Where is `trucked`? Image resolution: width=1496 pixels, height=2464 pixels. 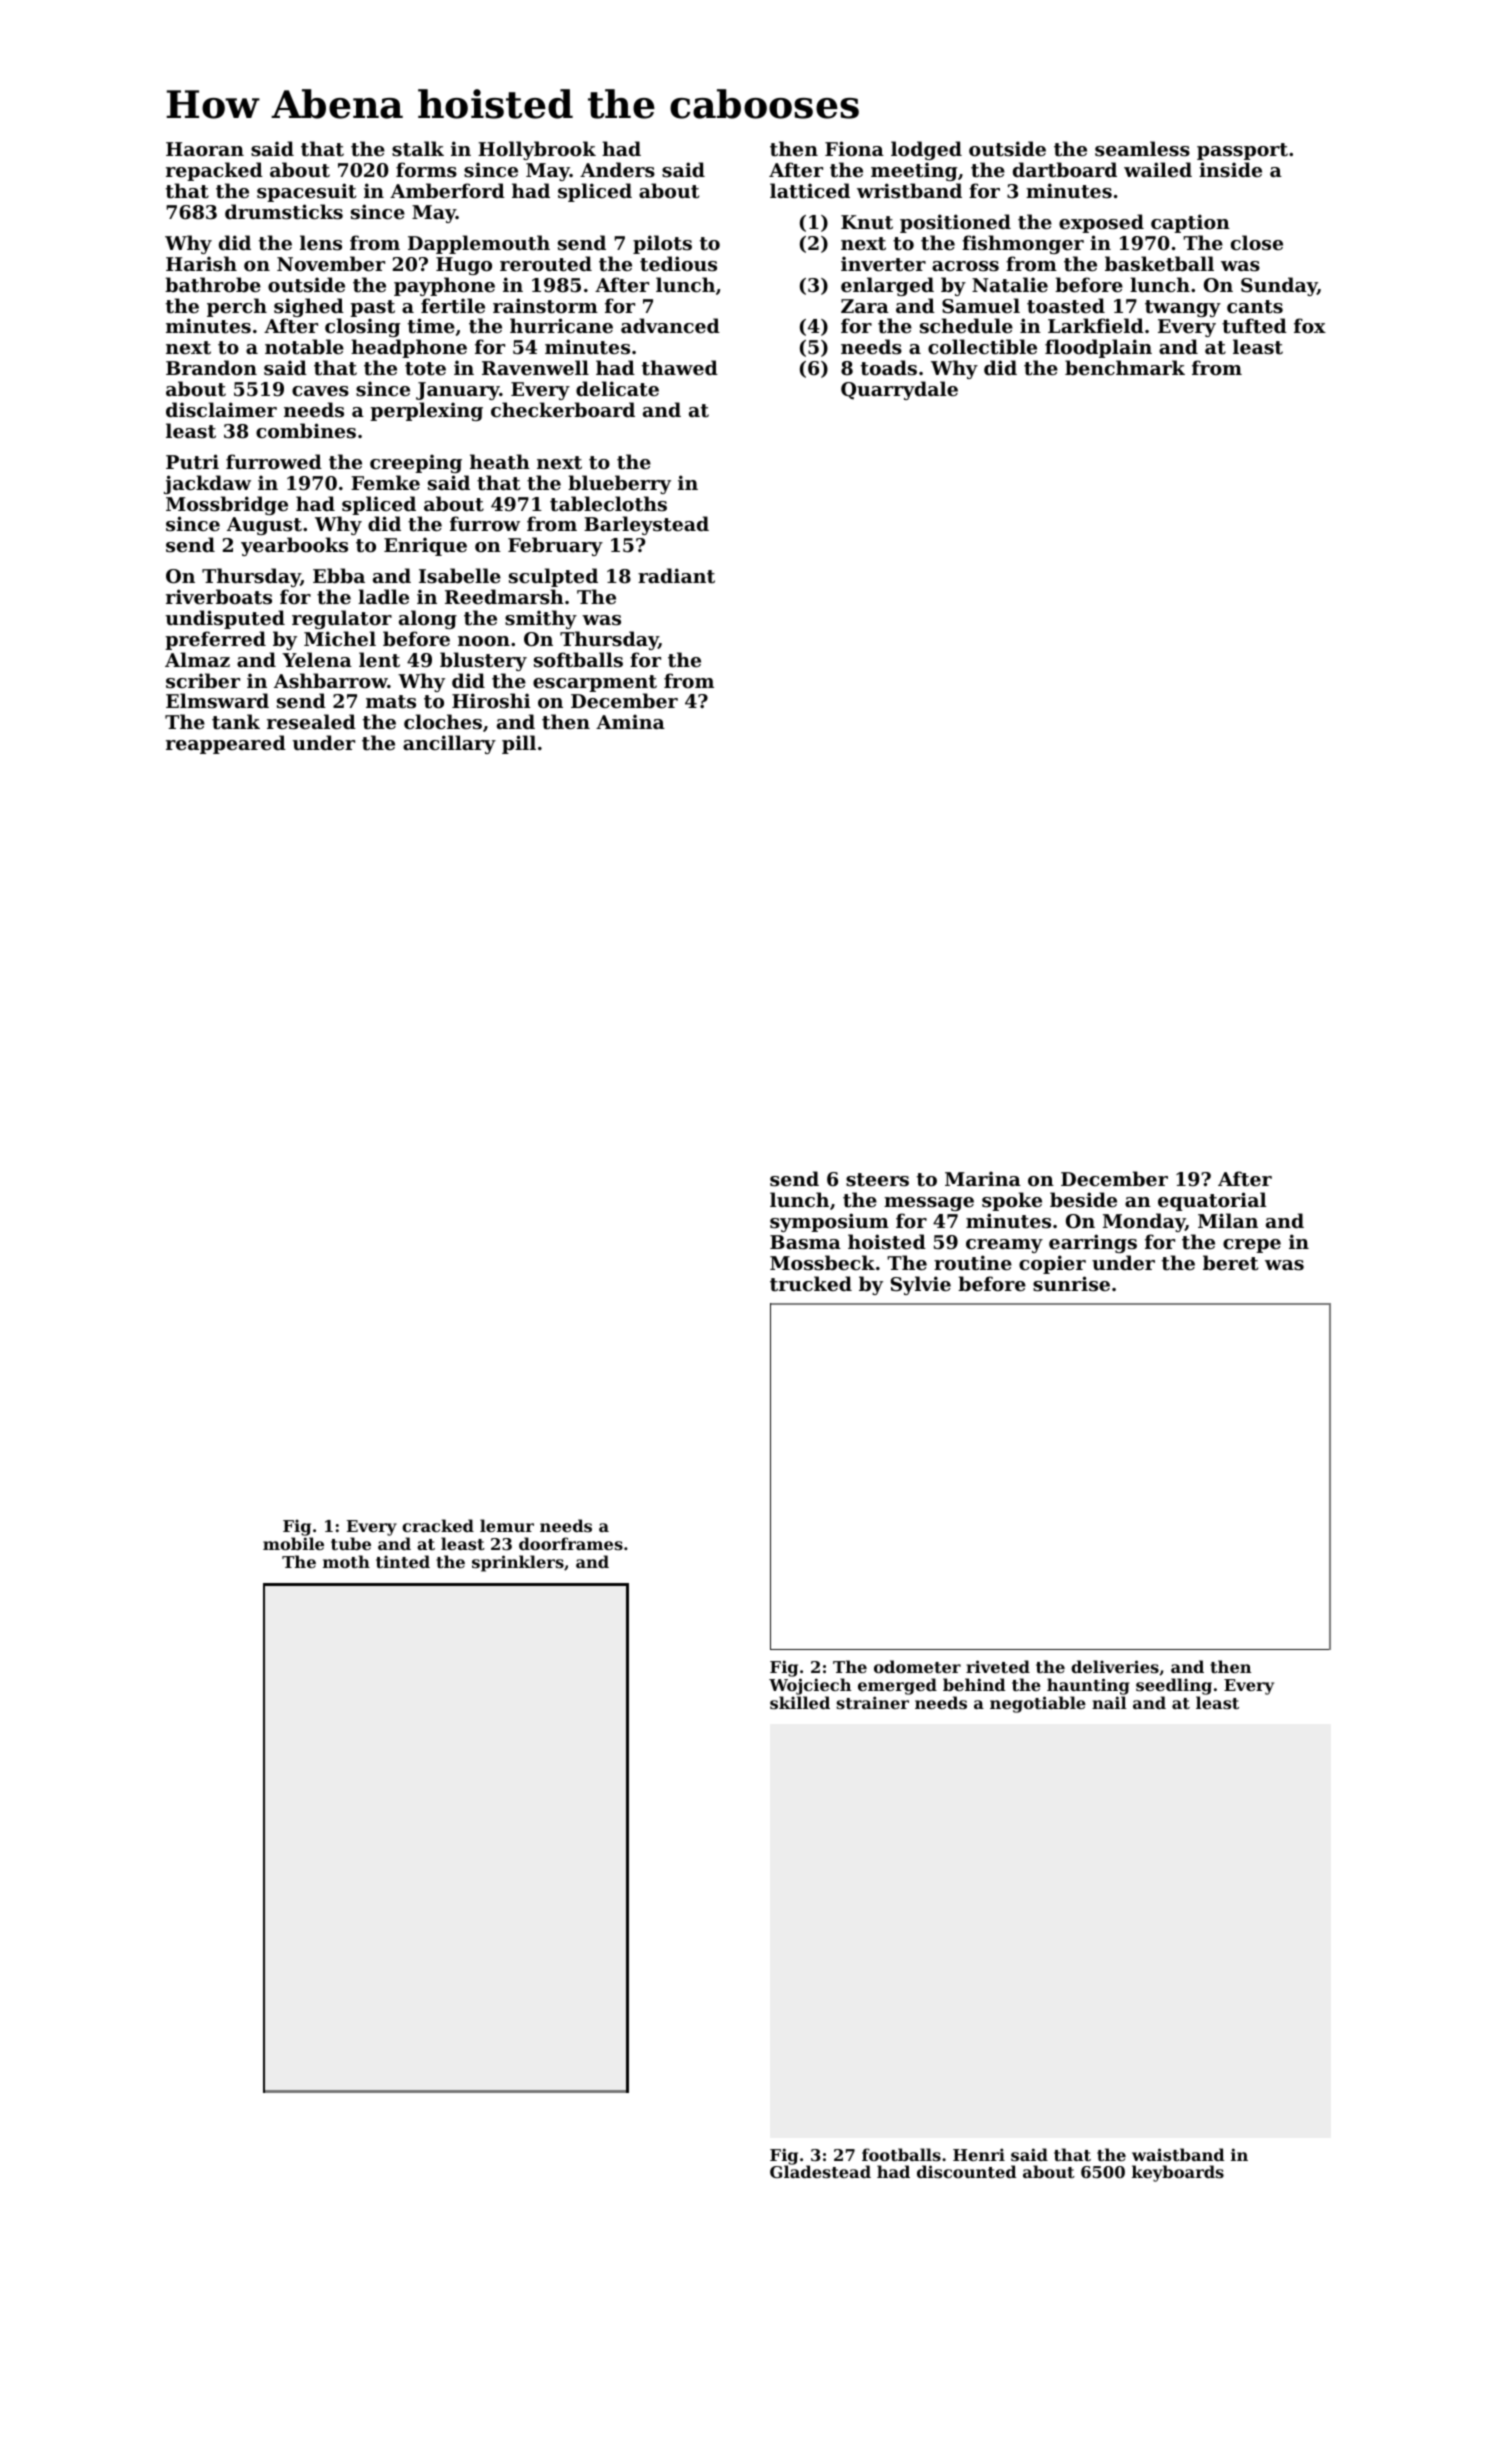
trucked is located at coordinates (811, 1284).
